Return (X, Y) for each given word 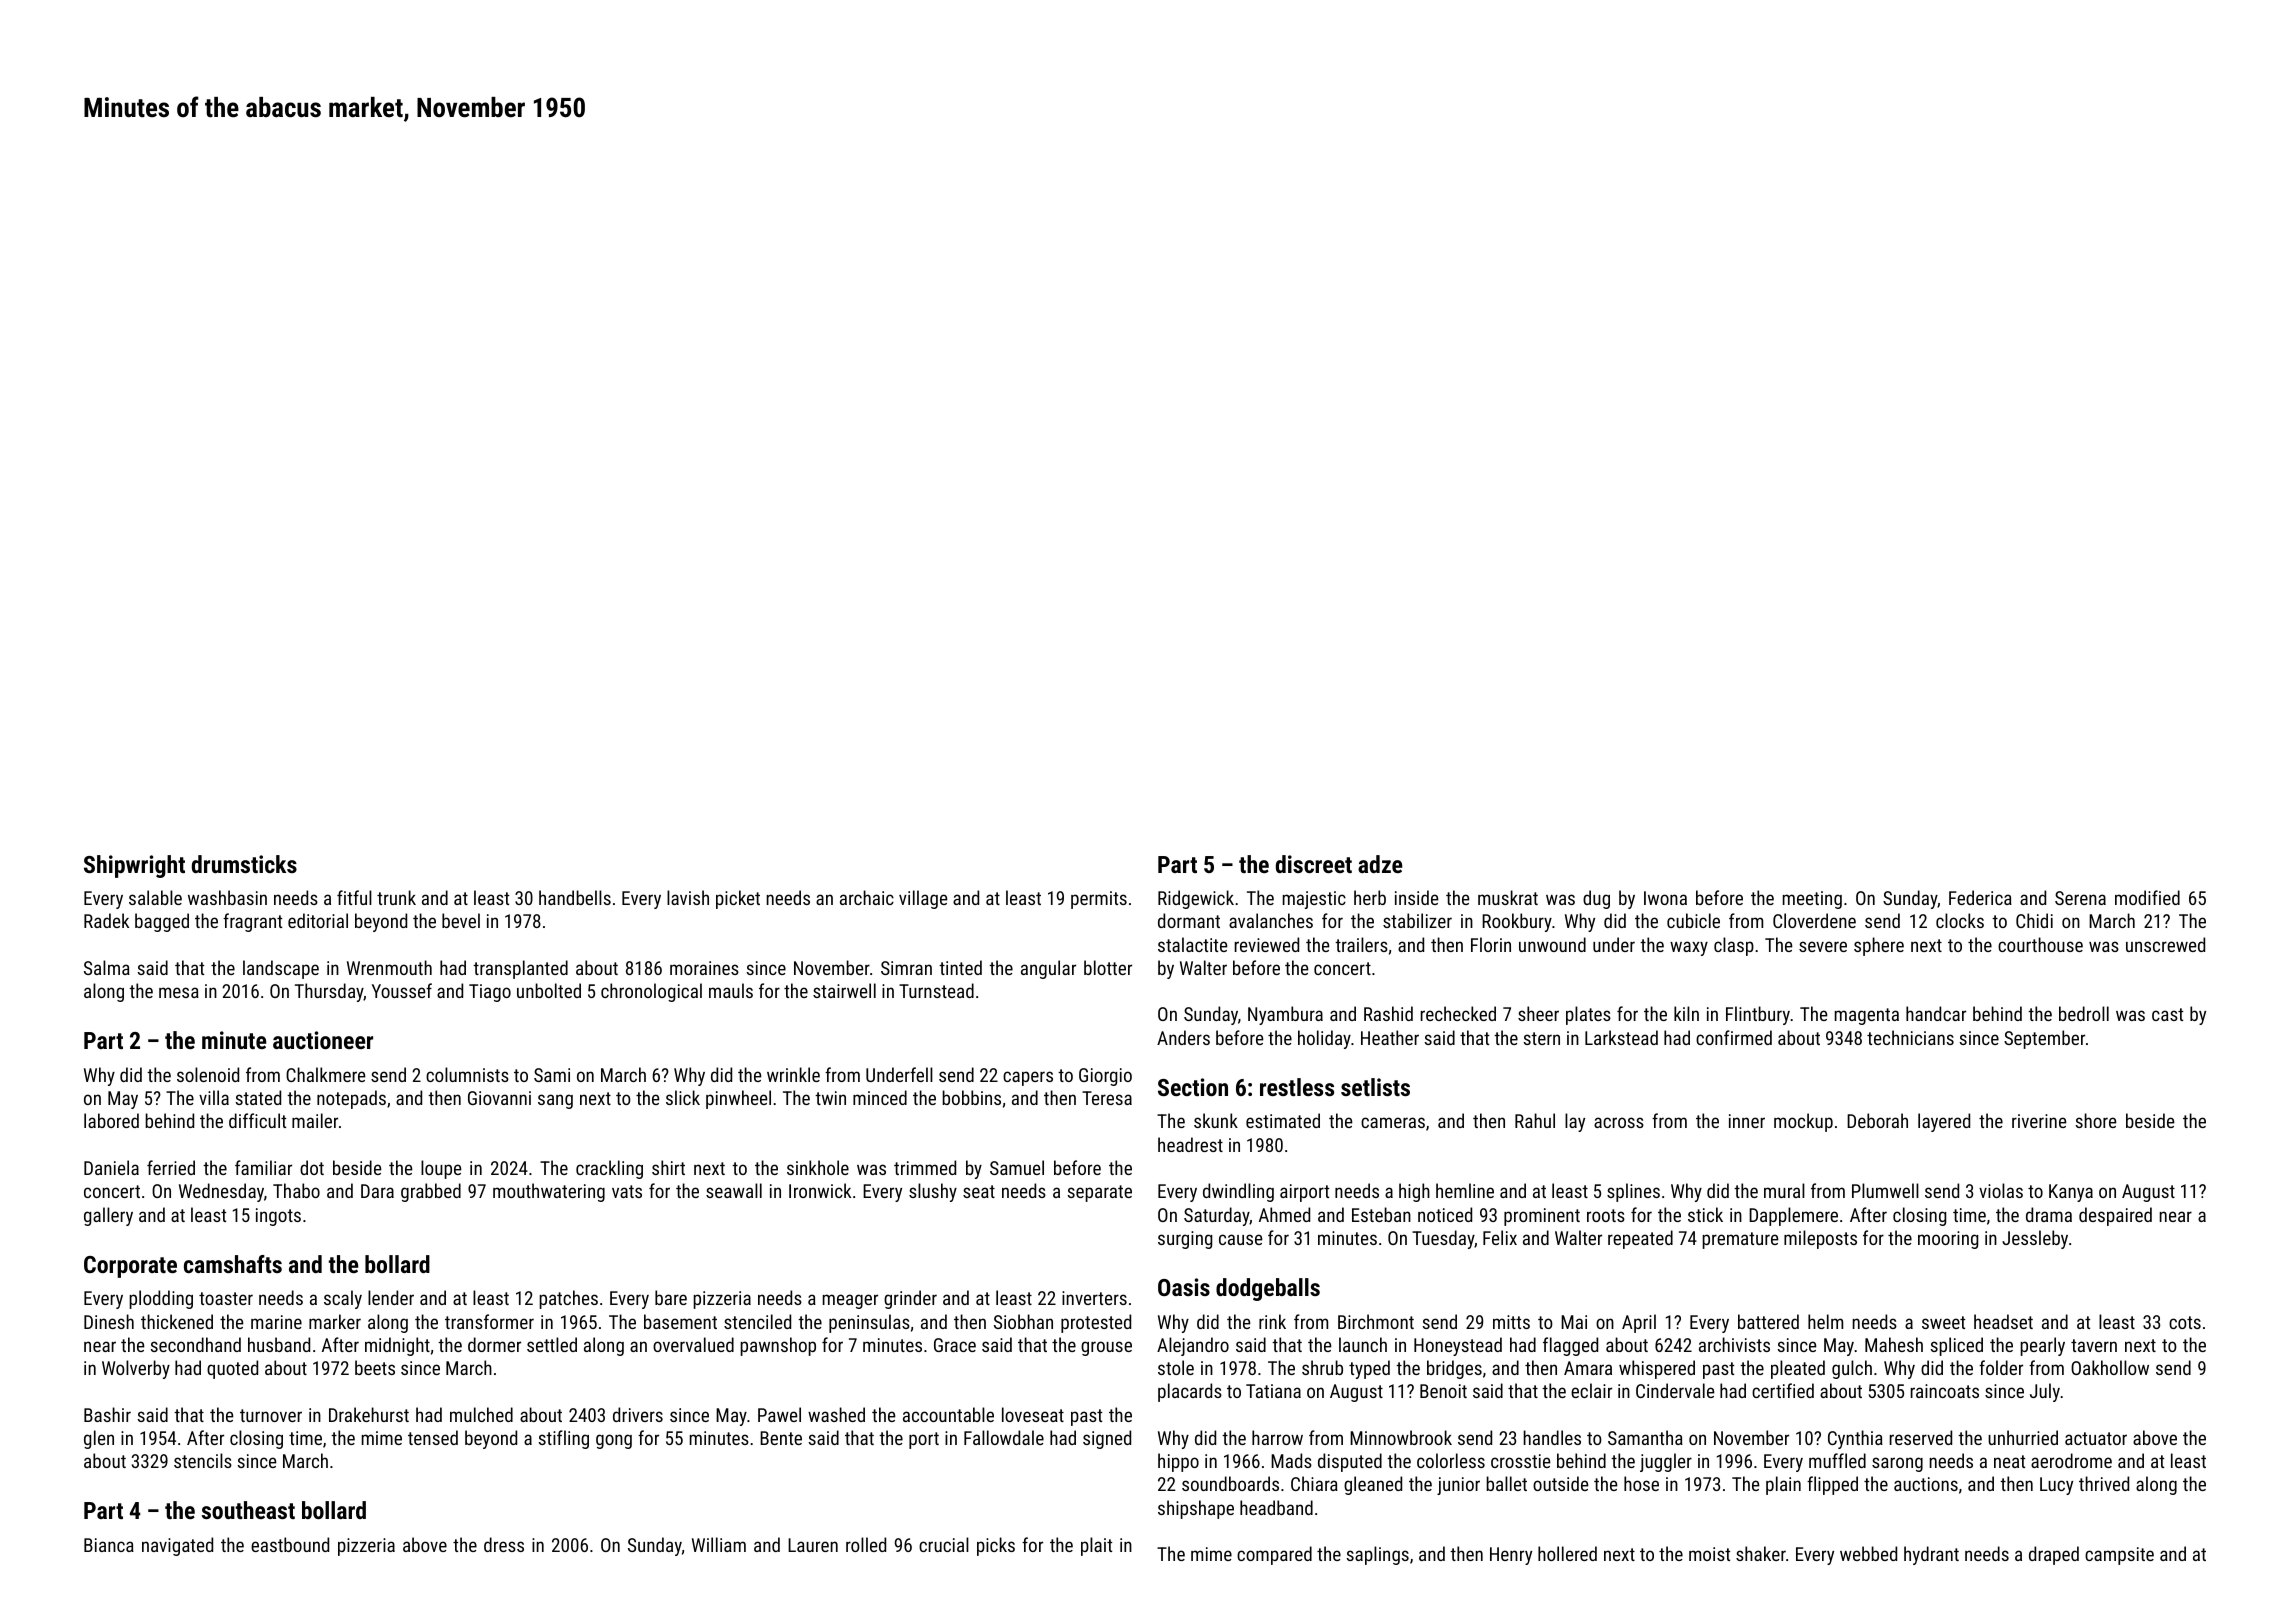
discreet (1314, 864)
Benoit (1443, 1391)
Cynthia (1855, 1439)
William (719, 1544)
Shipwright (134, 866)
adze (1380, 864)
